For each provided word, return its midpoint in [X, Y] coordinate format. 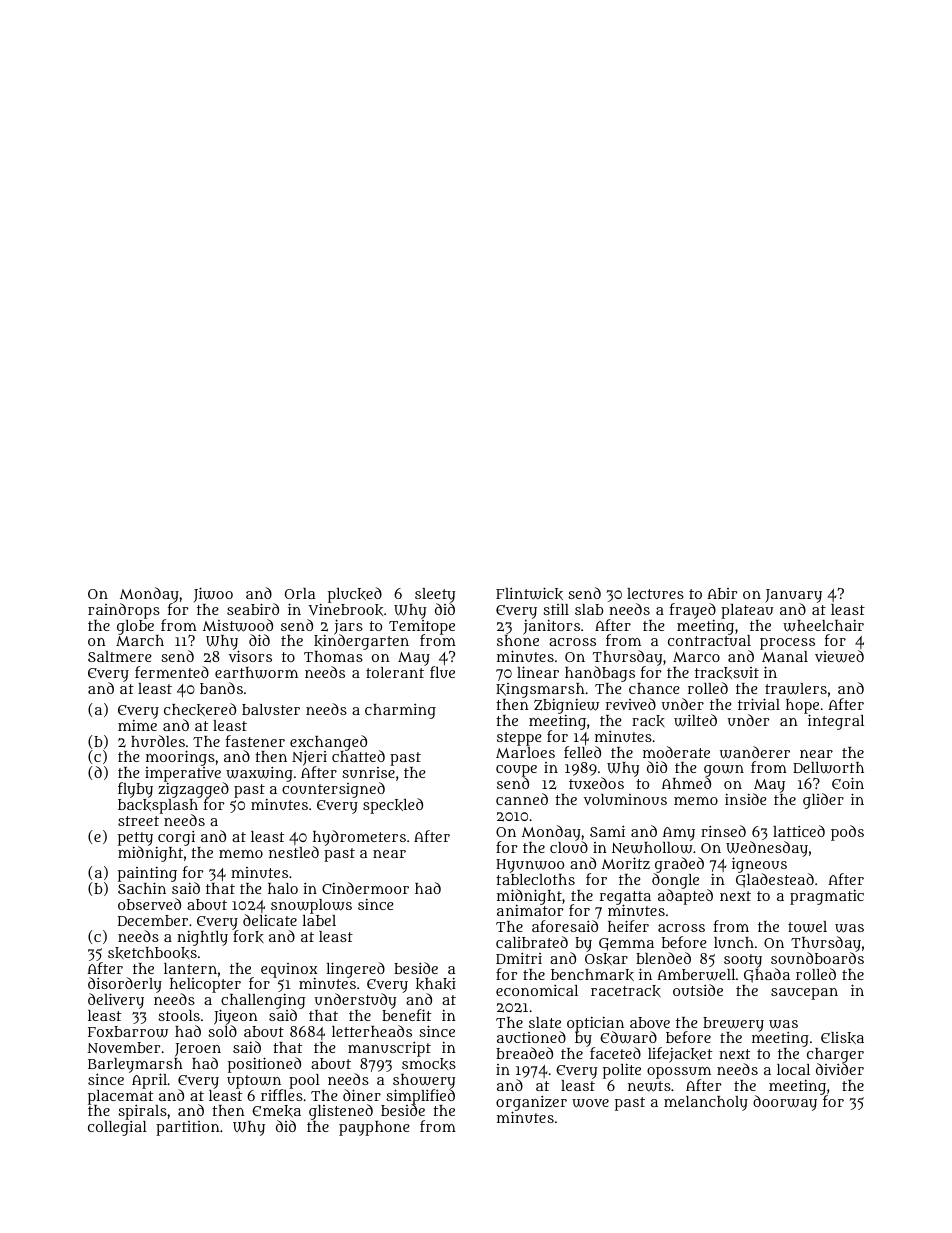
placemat [120, 1097]
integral [836, 722]
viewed [839, 657]
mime [137, 725]
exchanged [328, 743]
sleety [435, 595]
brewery [733, 1024]
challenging [263, 1002]
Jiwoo [213, 594]
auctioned [531, 1037]
